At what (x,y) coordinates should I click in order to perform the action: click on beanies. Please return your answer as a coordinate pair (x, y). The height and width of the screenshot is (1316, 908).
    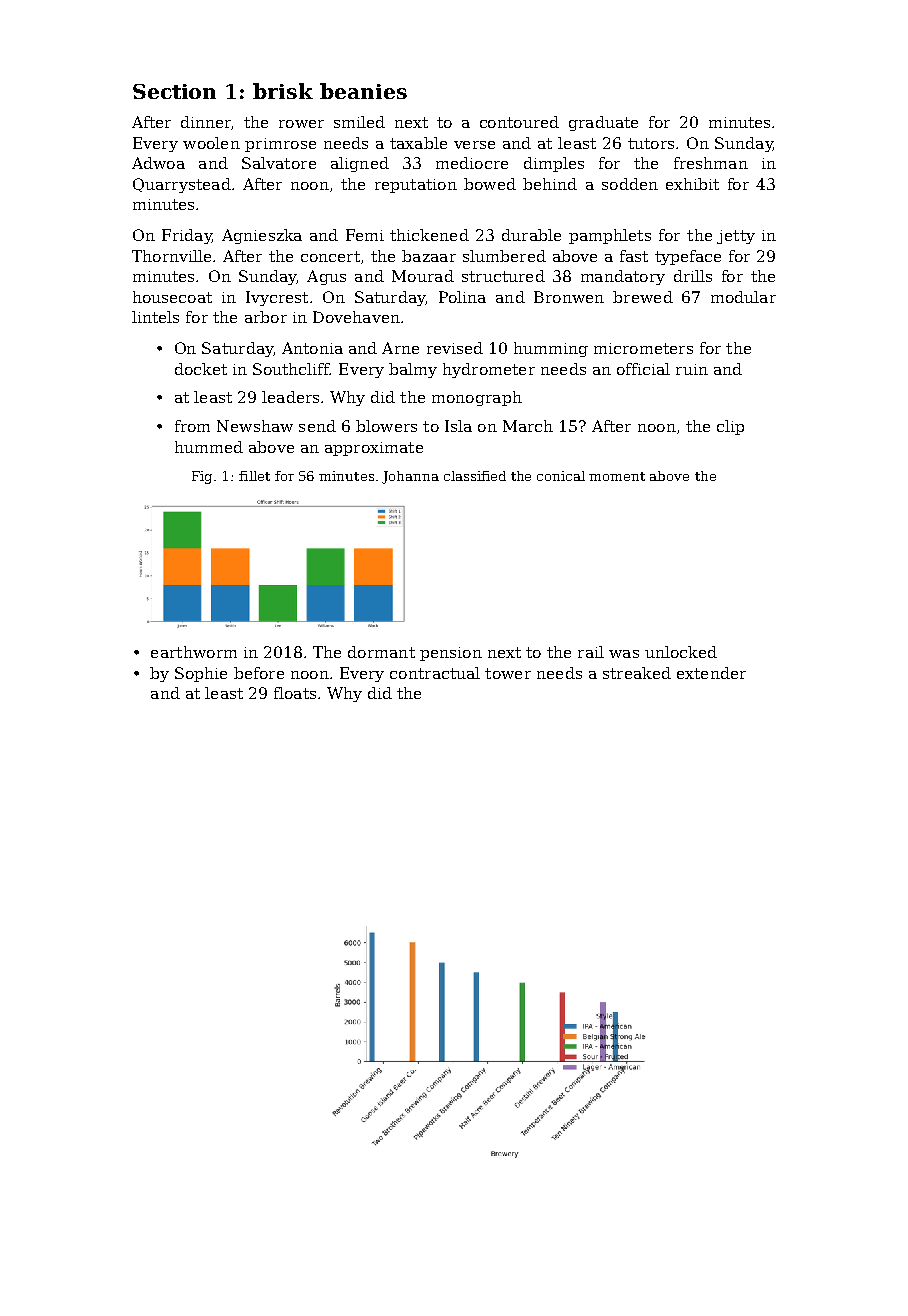
    Looking at the image, I should click on (363, 91).
